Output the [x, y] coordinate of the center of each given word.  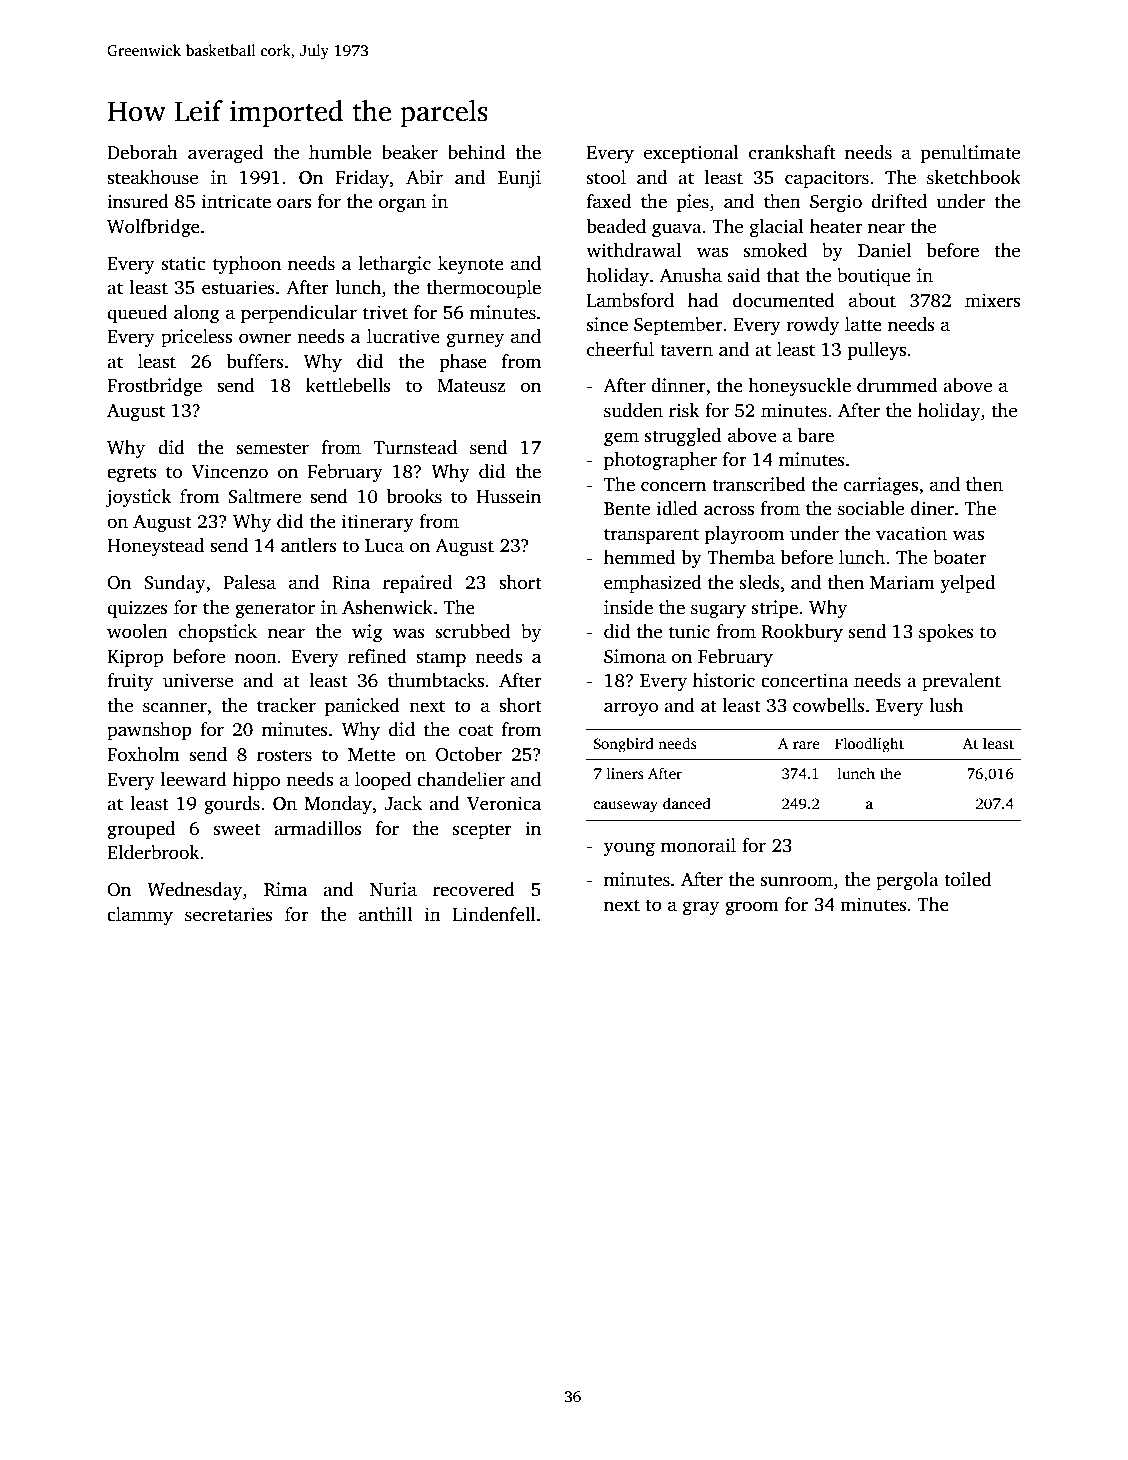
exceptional [691, 154]
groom [752, 908]
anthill [385, 914]
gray [701, 908]
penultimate [970, 154]
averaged [225, 154]
